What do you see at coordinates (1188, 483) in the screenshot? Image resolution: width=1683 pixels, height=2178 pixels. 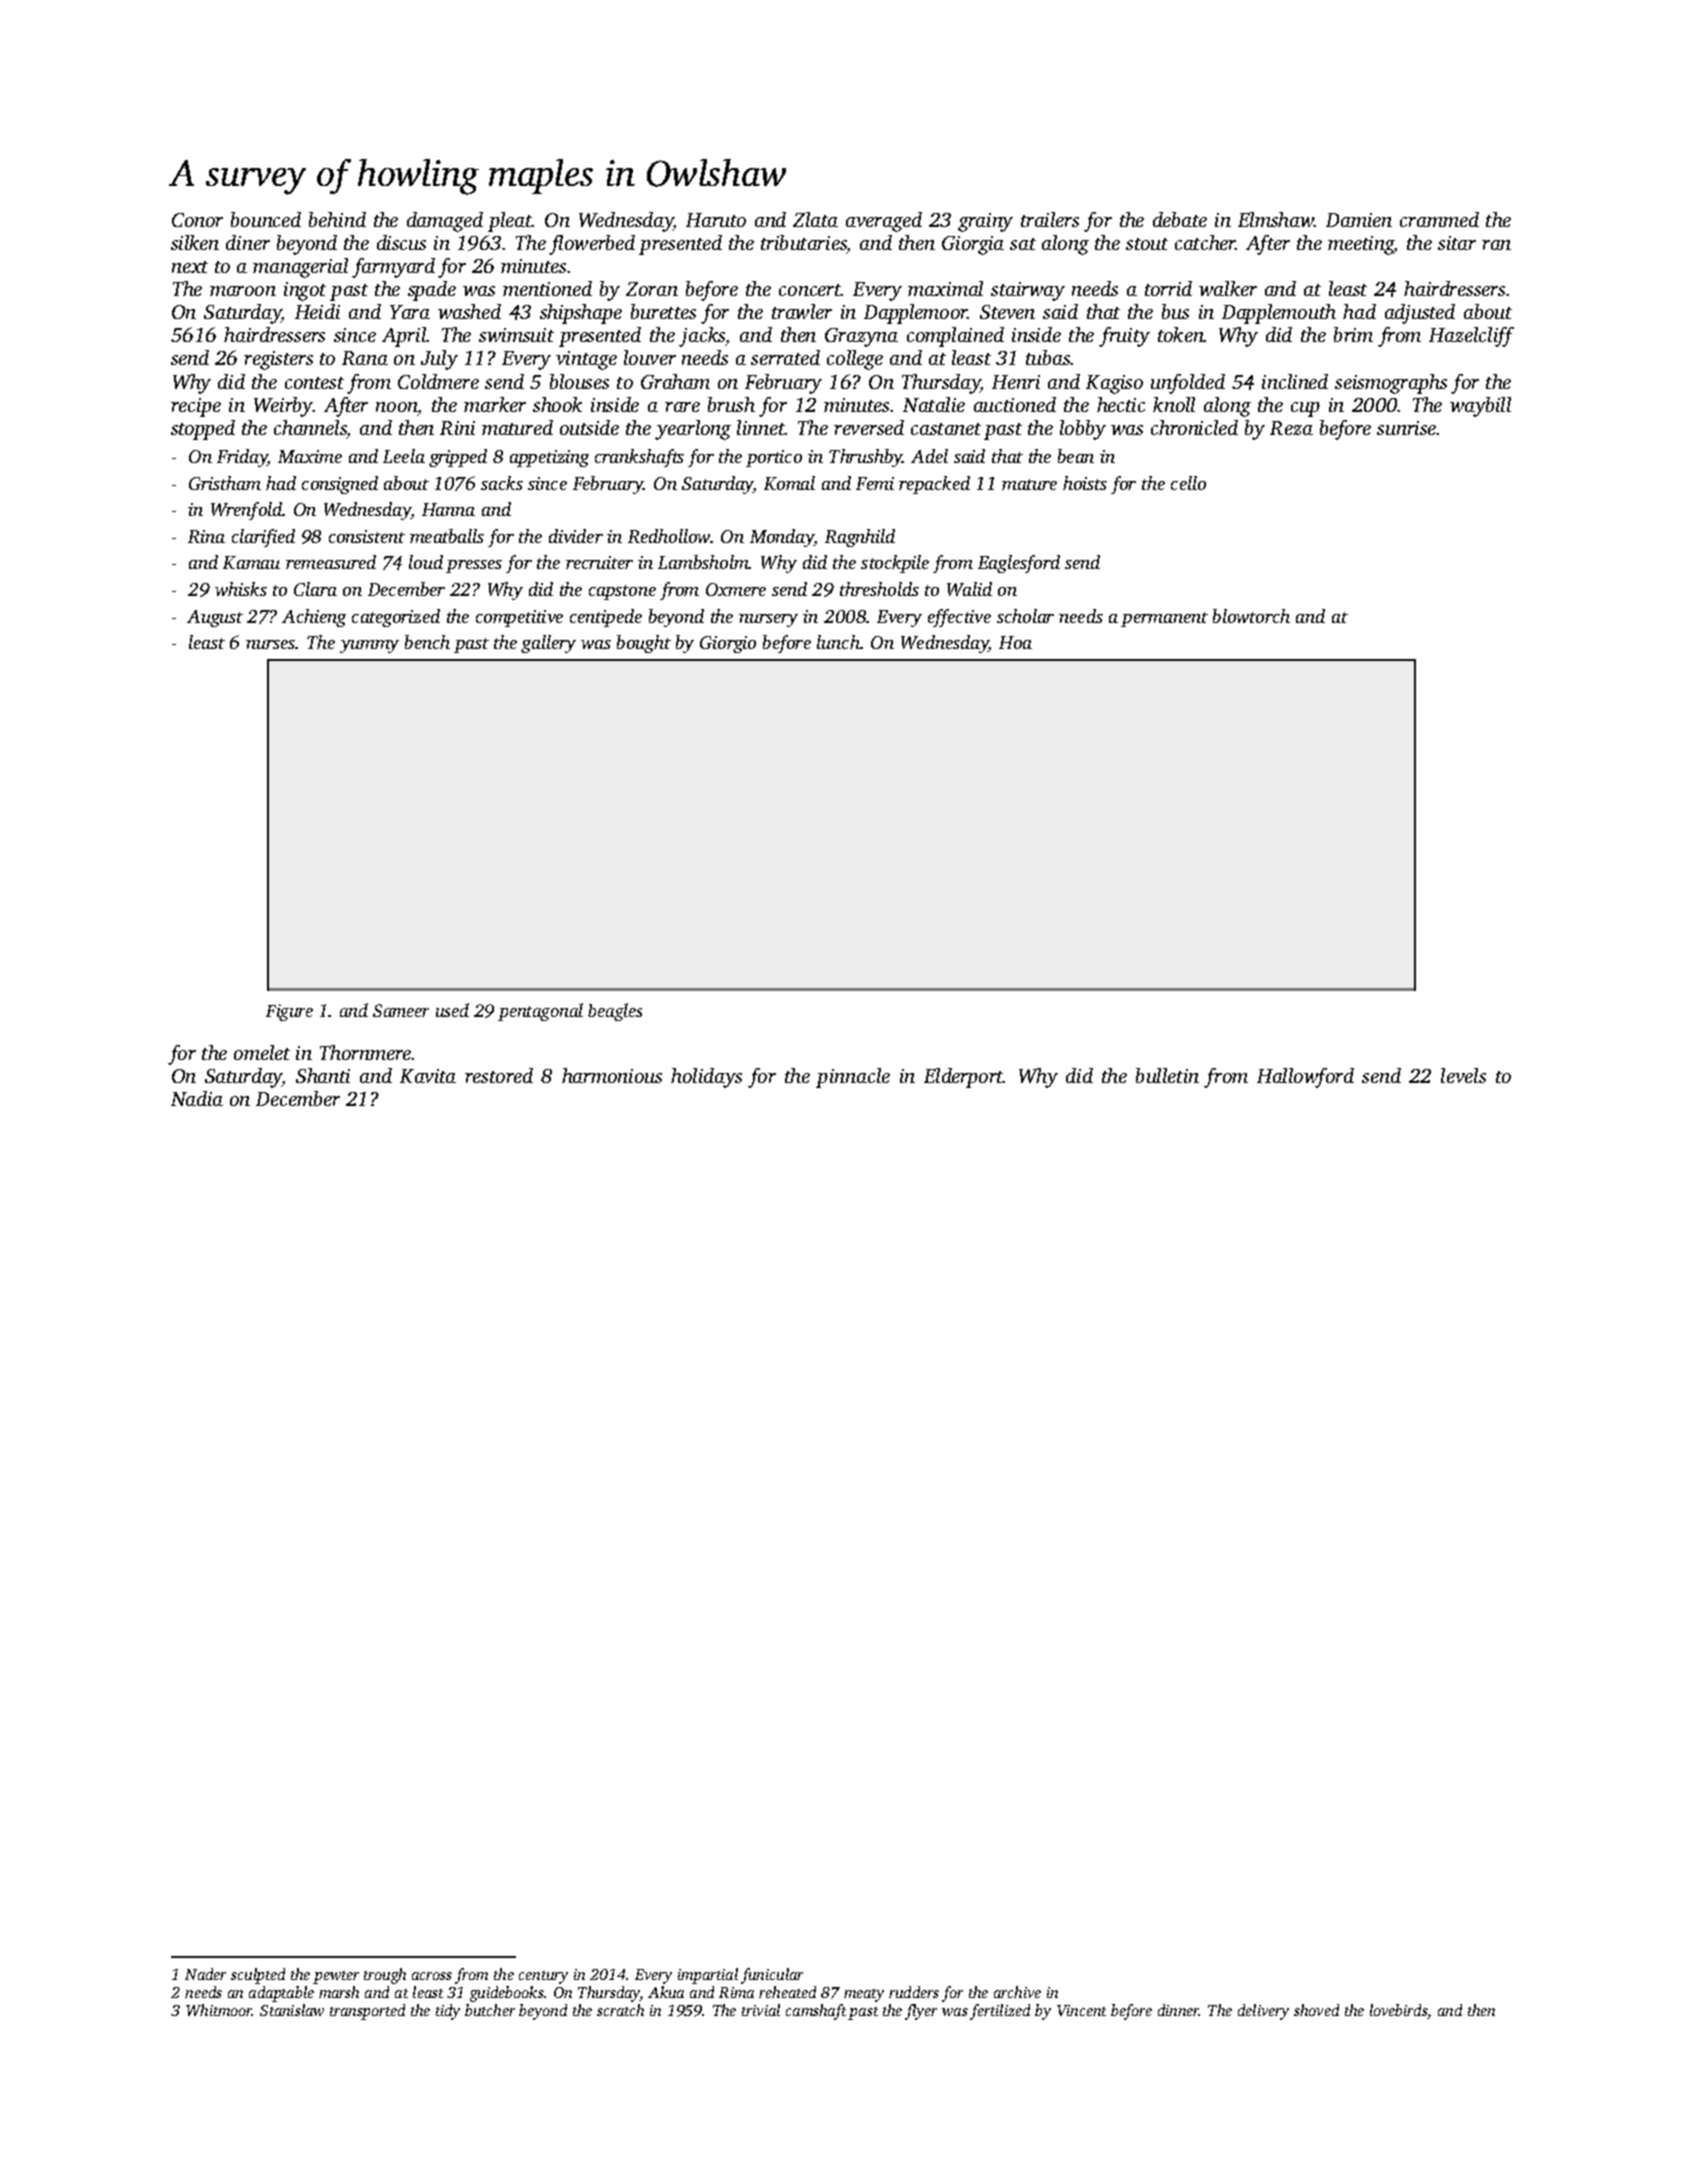 I see `cello` at bounding box center [1188, 483].
